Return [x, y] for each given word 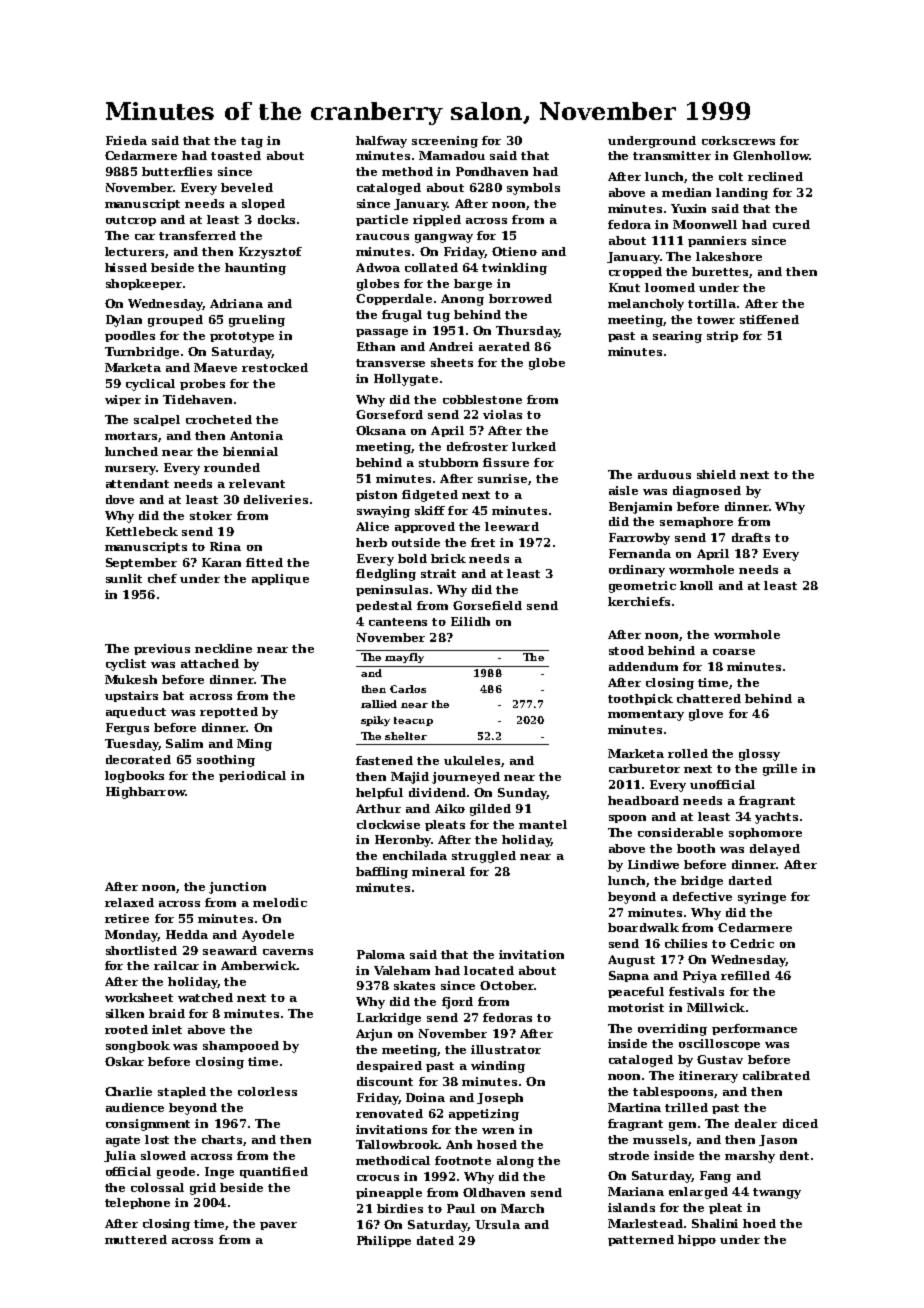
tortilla [712, 303]
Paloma [381, 954]
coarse [734, 652]
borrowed [520, 298]
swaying [383, 512]
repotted [229, 712]
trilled [686, 1107]
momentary [646, 715]
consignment [148, 1125]
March [522, 1208]
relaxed [129, 902]
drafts [751, 537]
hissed [126, 267]
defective [702, 896]
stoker [211, 515]
